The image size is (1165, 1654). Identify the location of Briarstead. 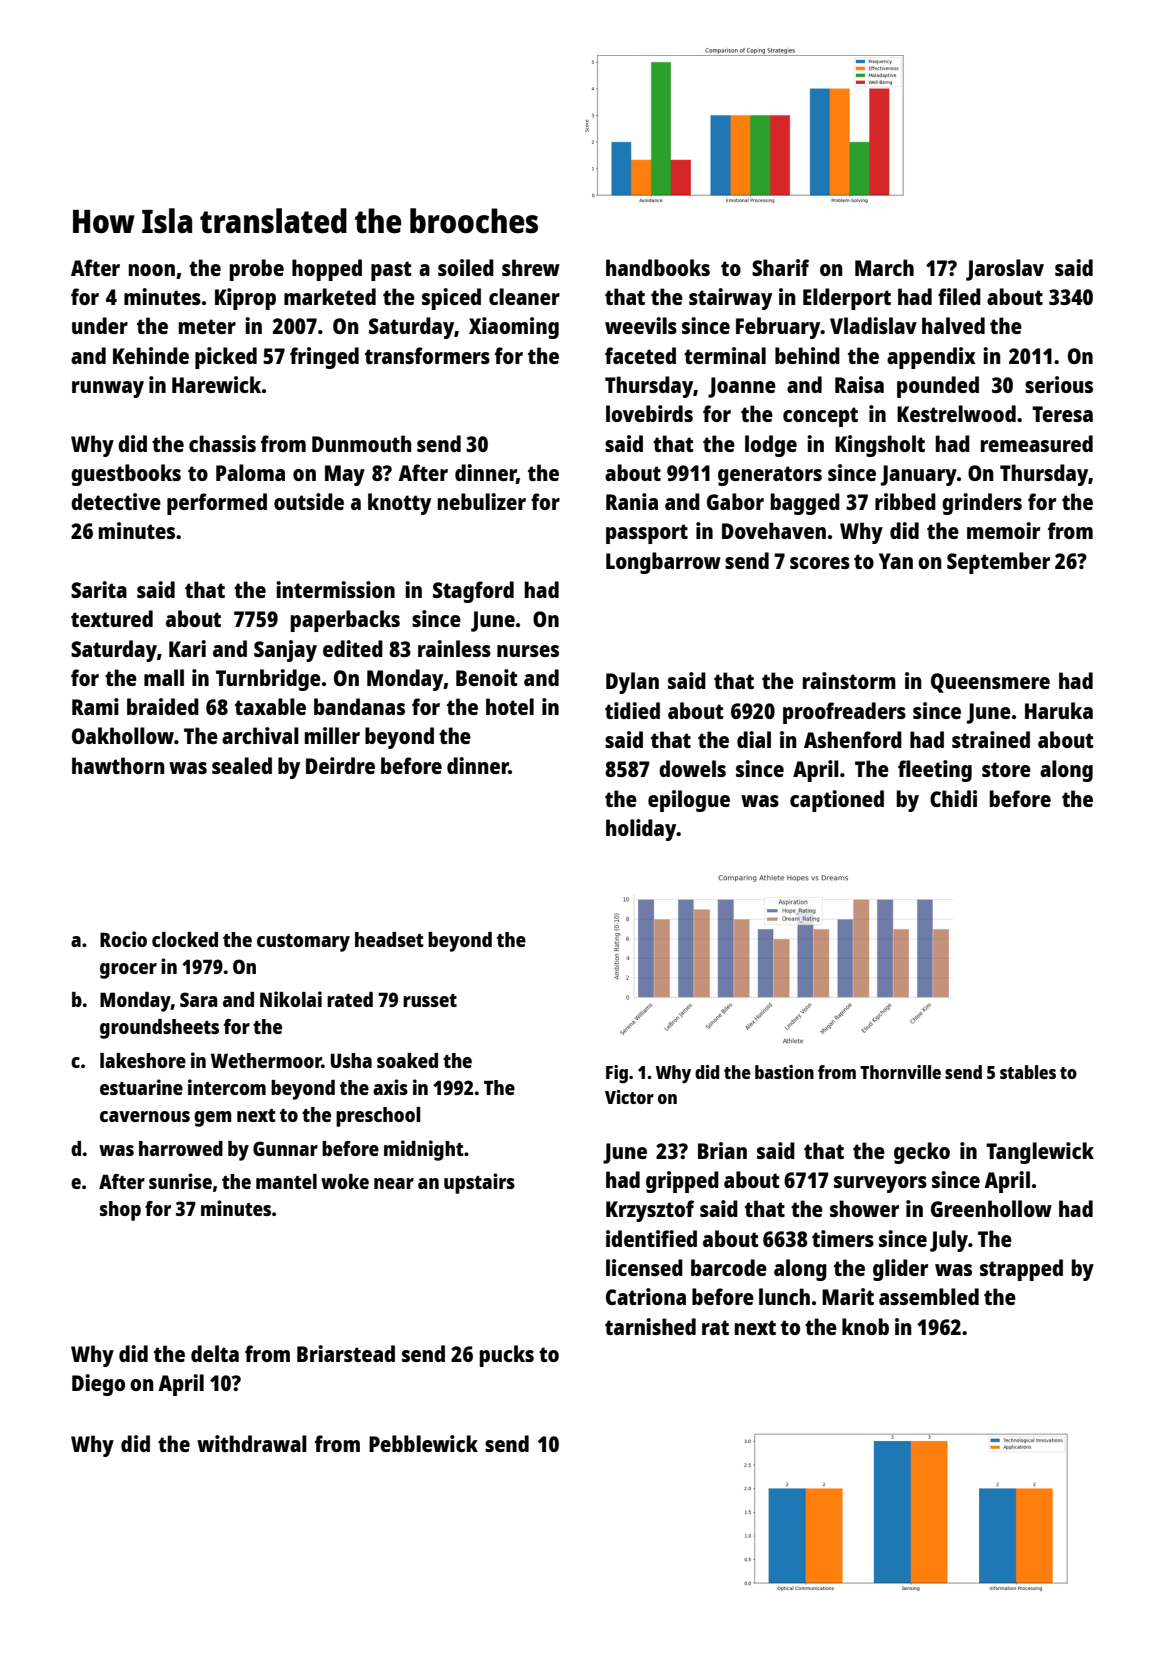
(346, 1353).
